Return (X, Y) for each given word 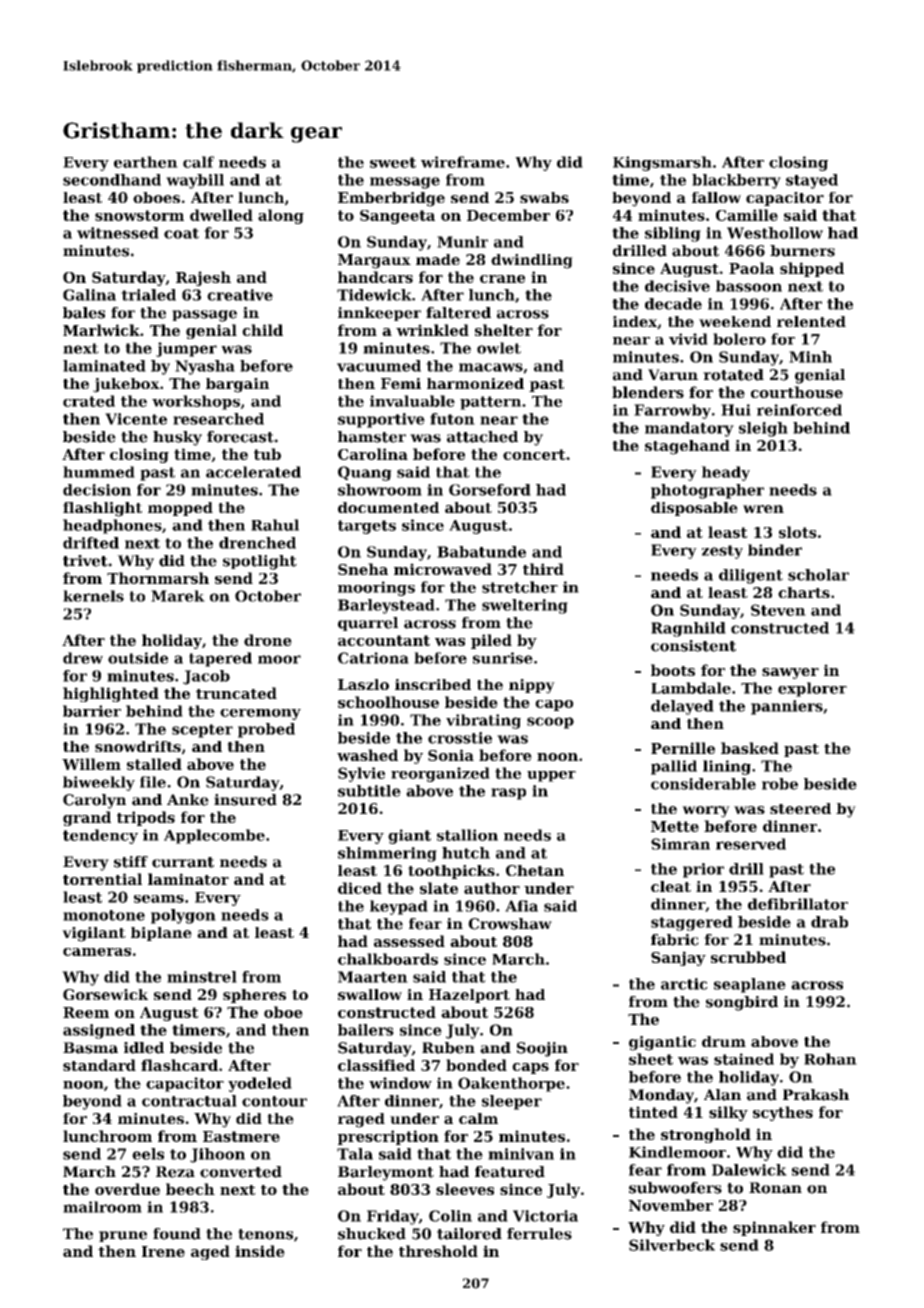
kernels (93, 596)
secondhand (112, 180)
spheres (254, 996)
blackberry (736, 181)
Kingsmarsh (662, 163)
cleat (671, 886)
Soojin (542, 1049)
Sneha (363, 569)
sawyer (790, 673)
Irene (163, 1251)
